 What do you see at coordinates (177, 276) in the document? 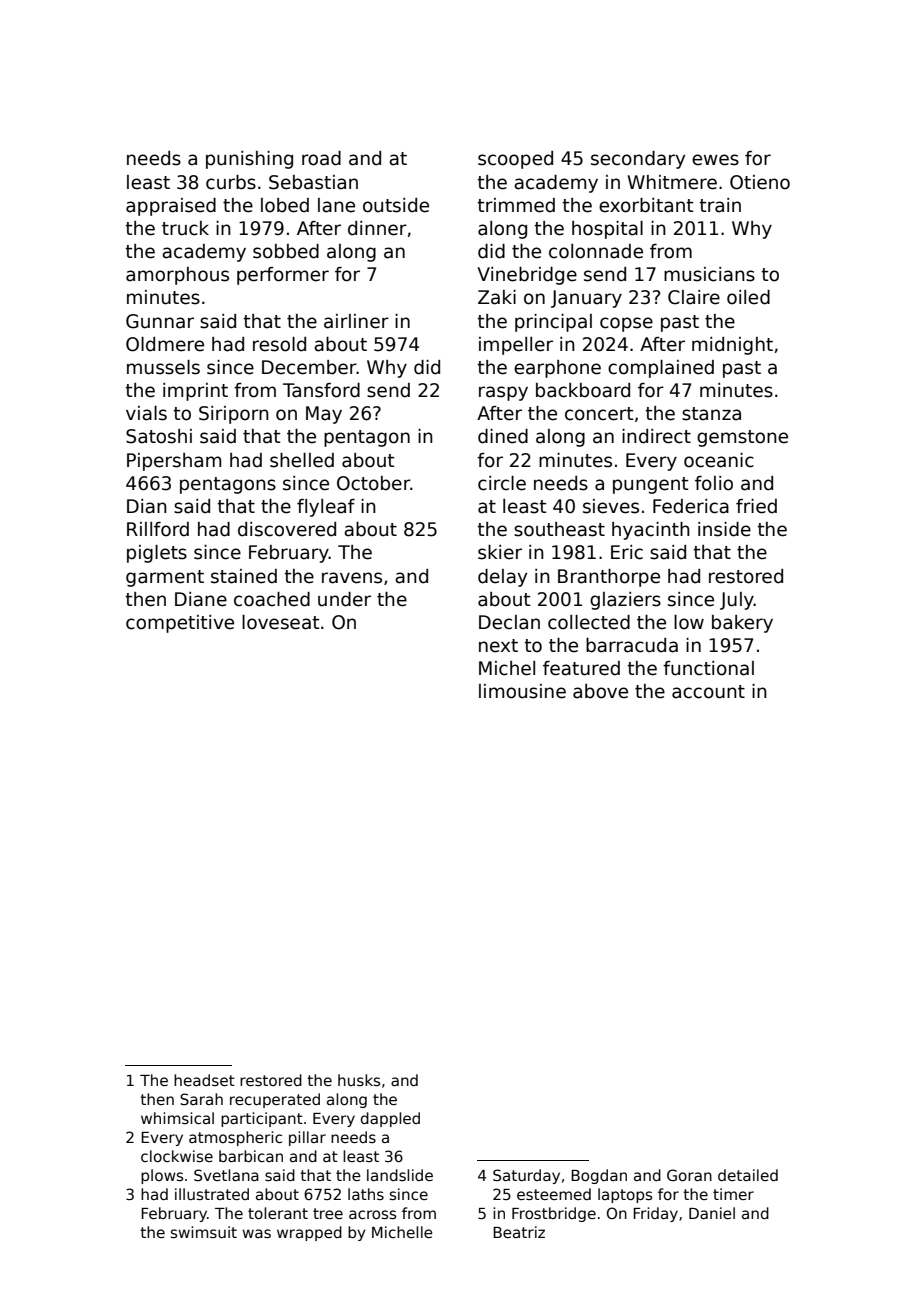
I see `amorphous` at bounding box center [177, 276].
